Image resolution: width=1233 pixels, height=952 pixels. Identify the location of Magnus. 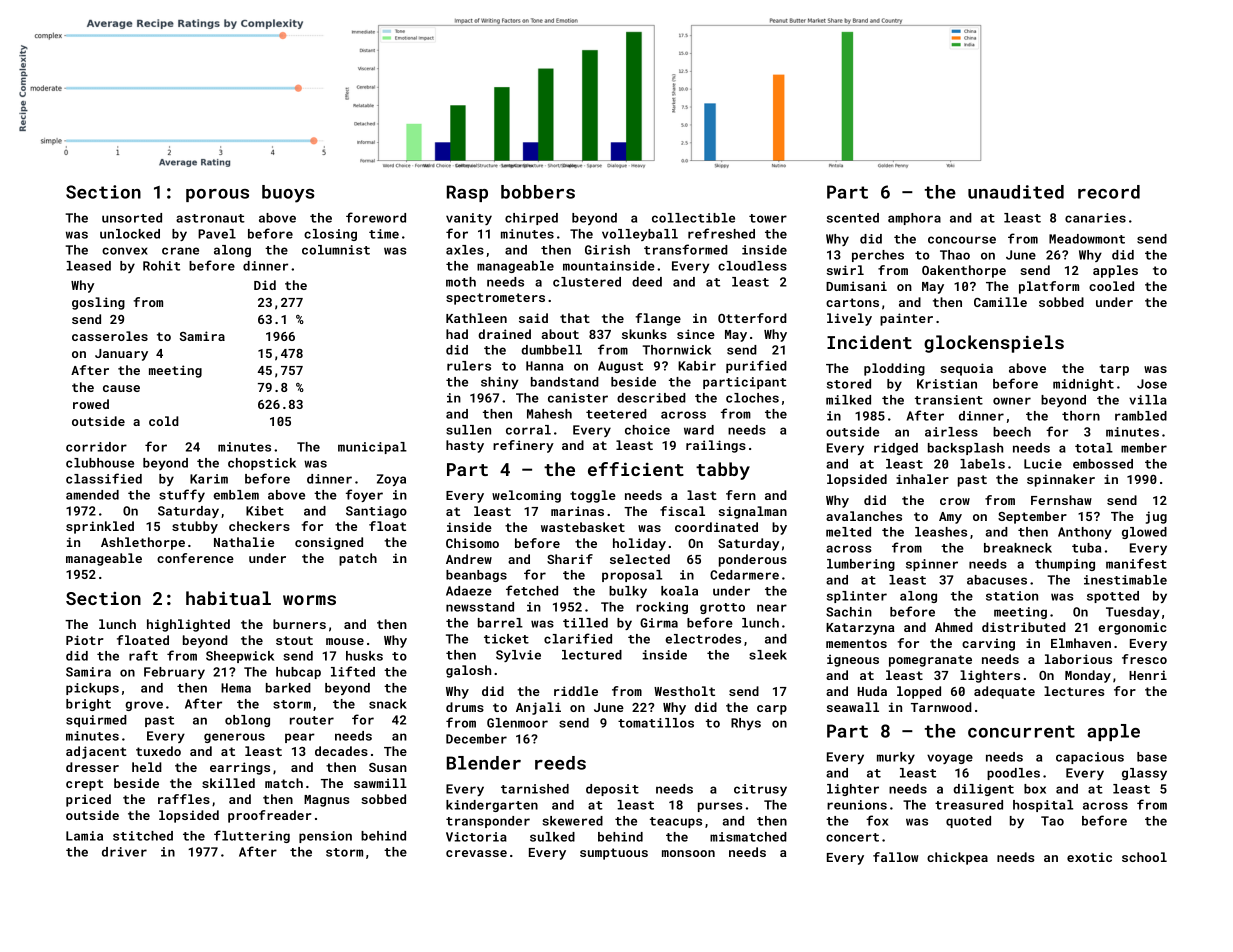
(326, 801).
